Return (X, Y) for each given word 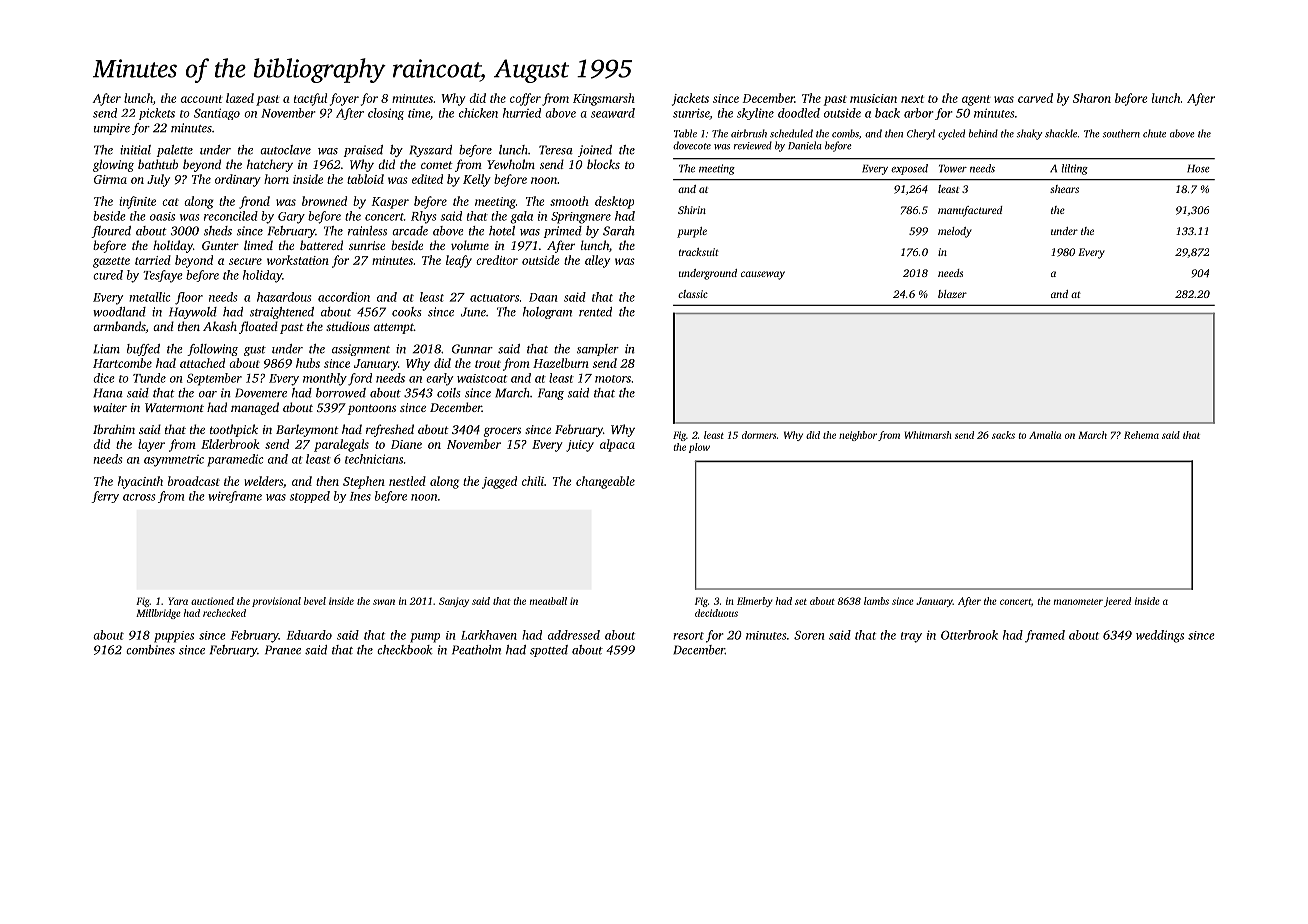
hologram (547, 313)
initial (135, 150)
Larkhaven (489, 635)
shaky (1029, 134)
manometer (1078, 602)
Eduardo (309, 635)
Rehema (1141, 435)
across (139, 497)
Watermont (174, 407)
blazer (952, 294)
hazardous (284, 297)
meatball (548, 601)
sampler (598, 350)
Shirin (692, 210)
